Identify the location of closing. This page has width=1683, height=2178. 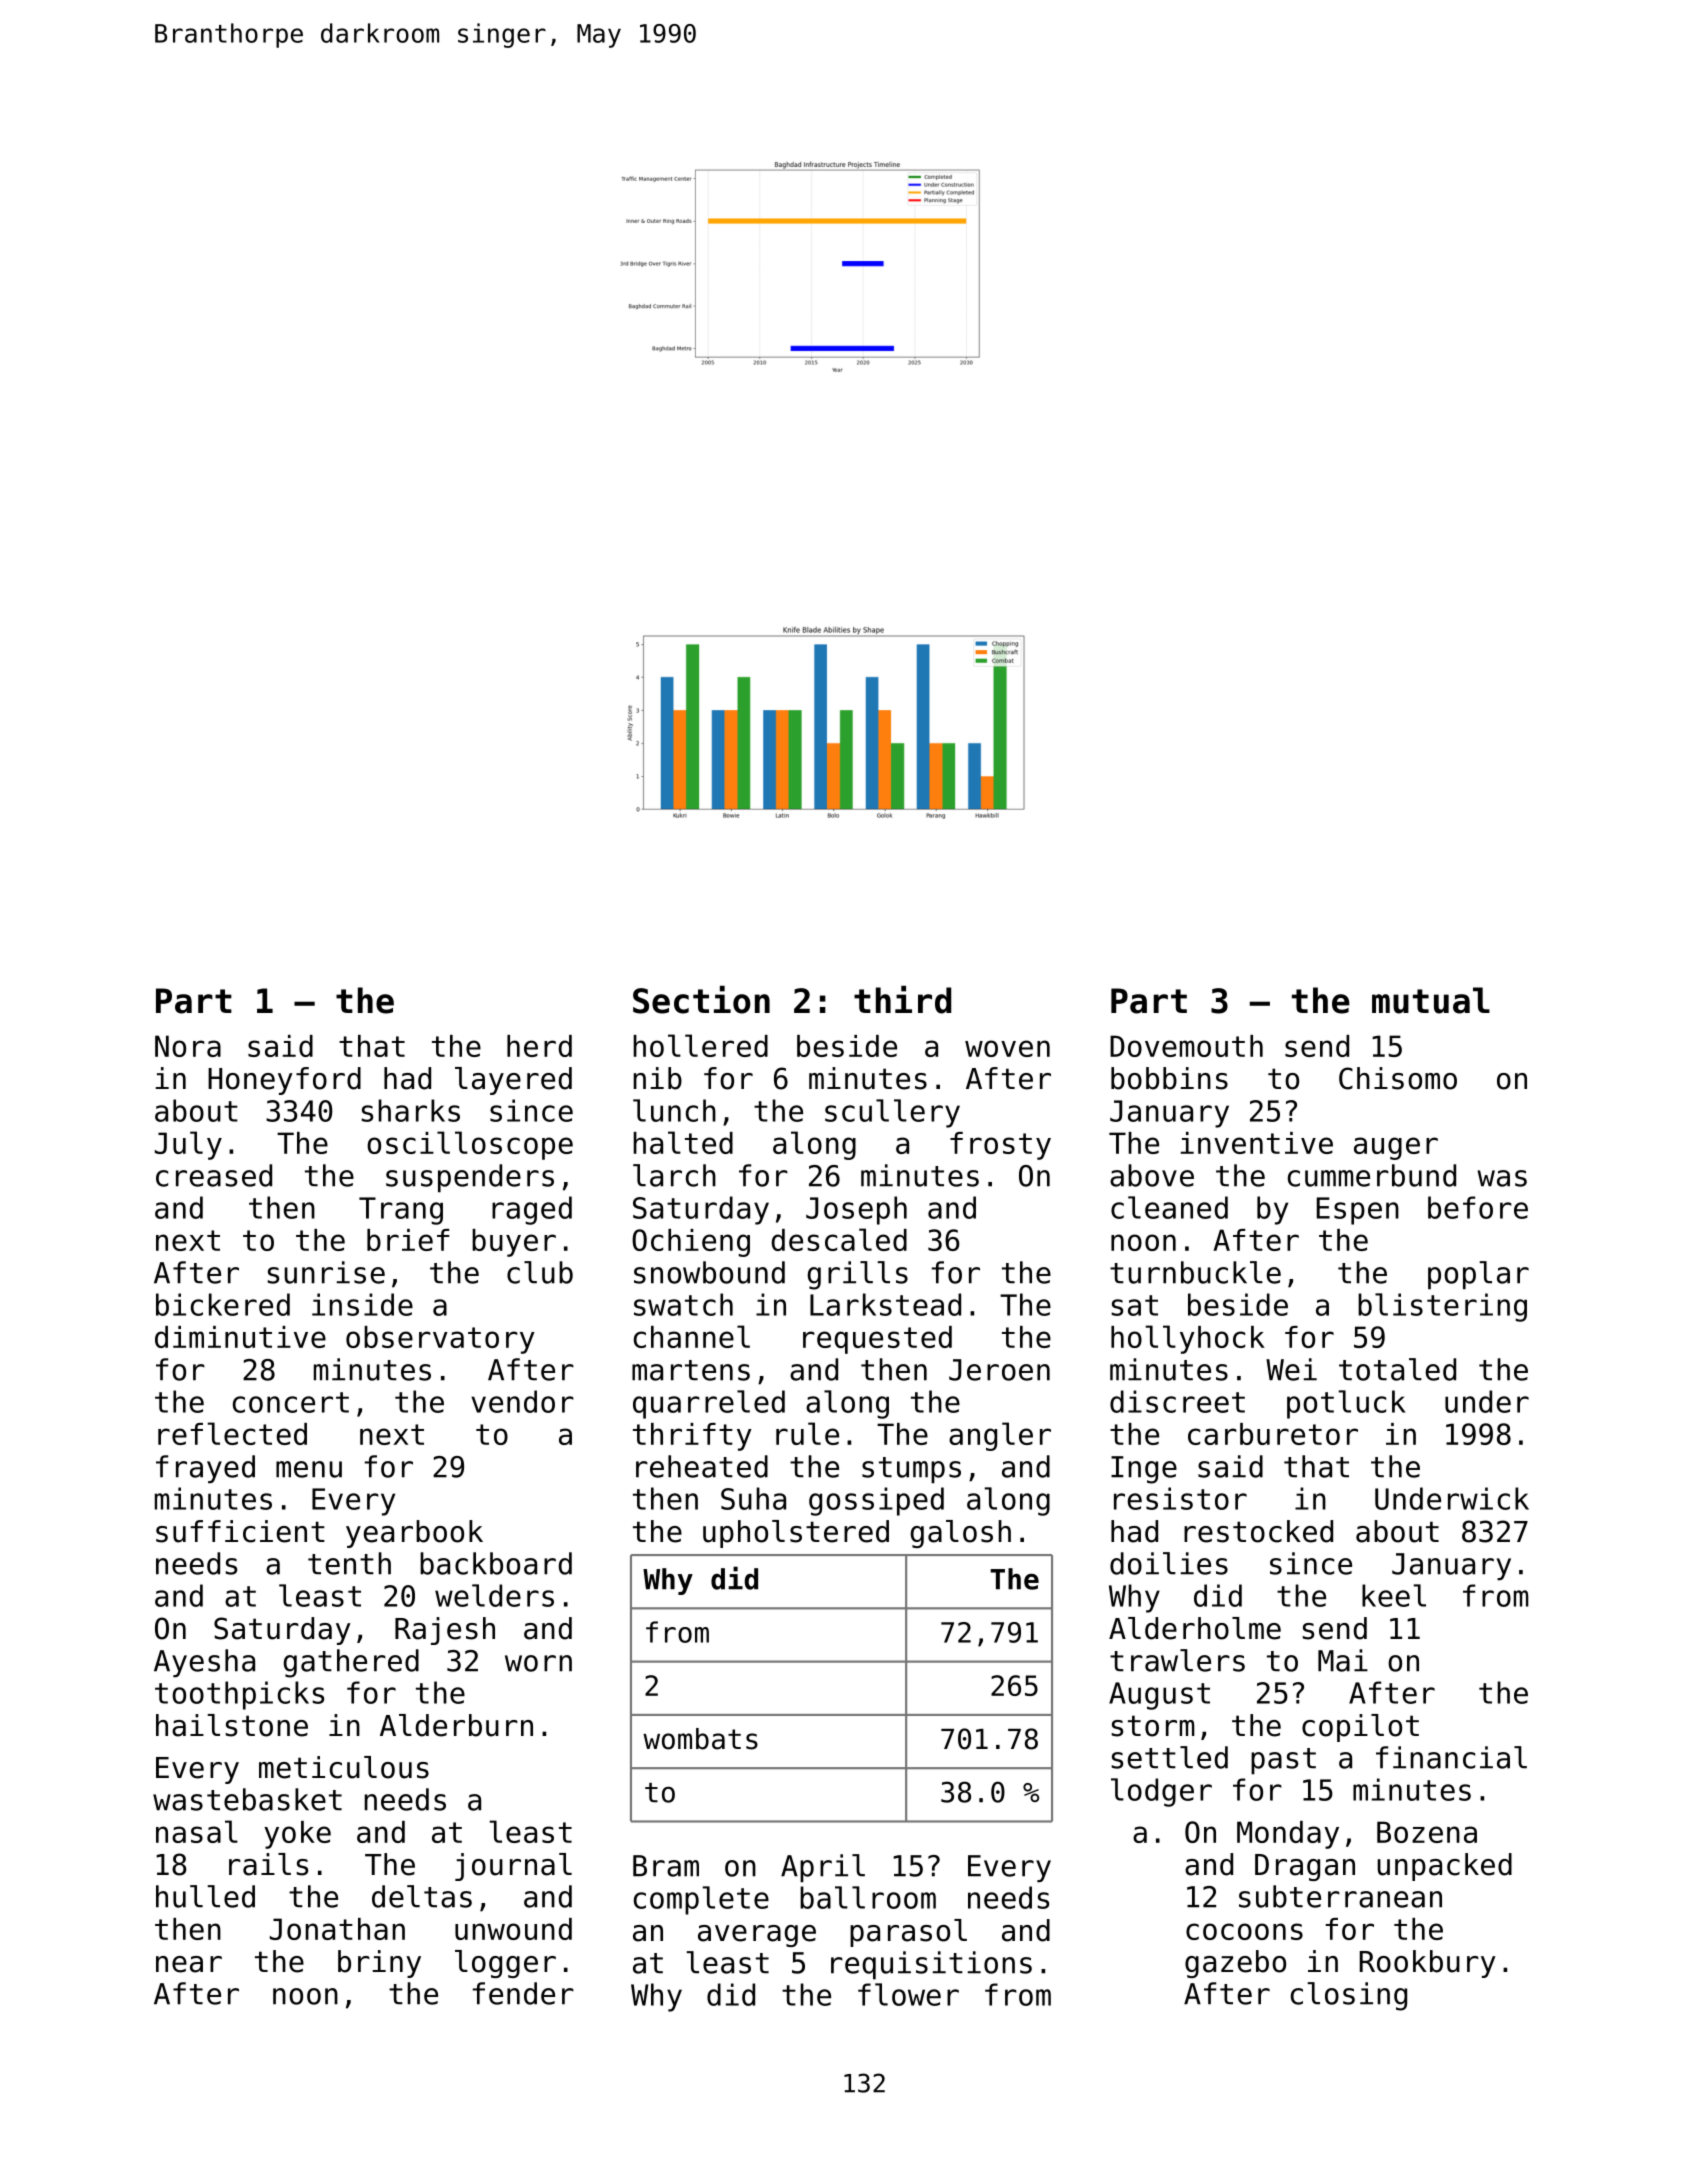
(1349, 1996).
